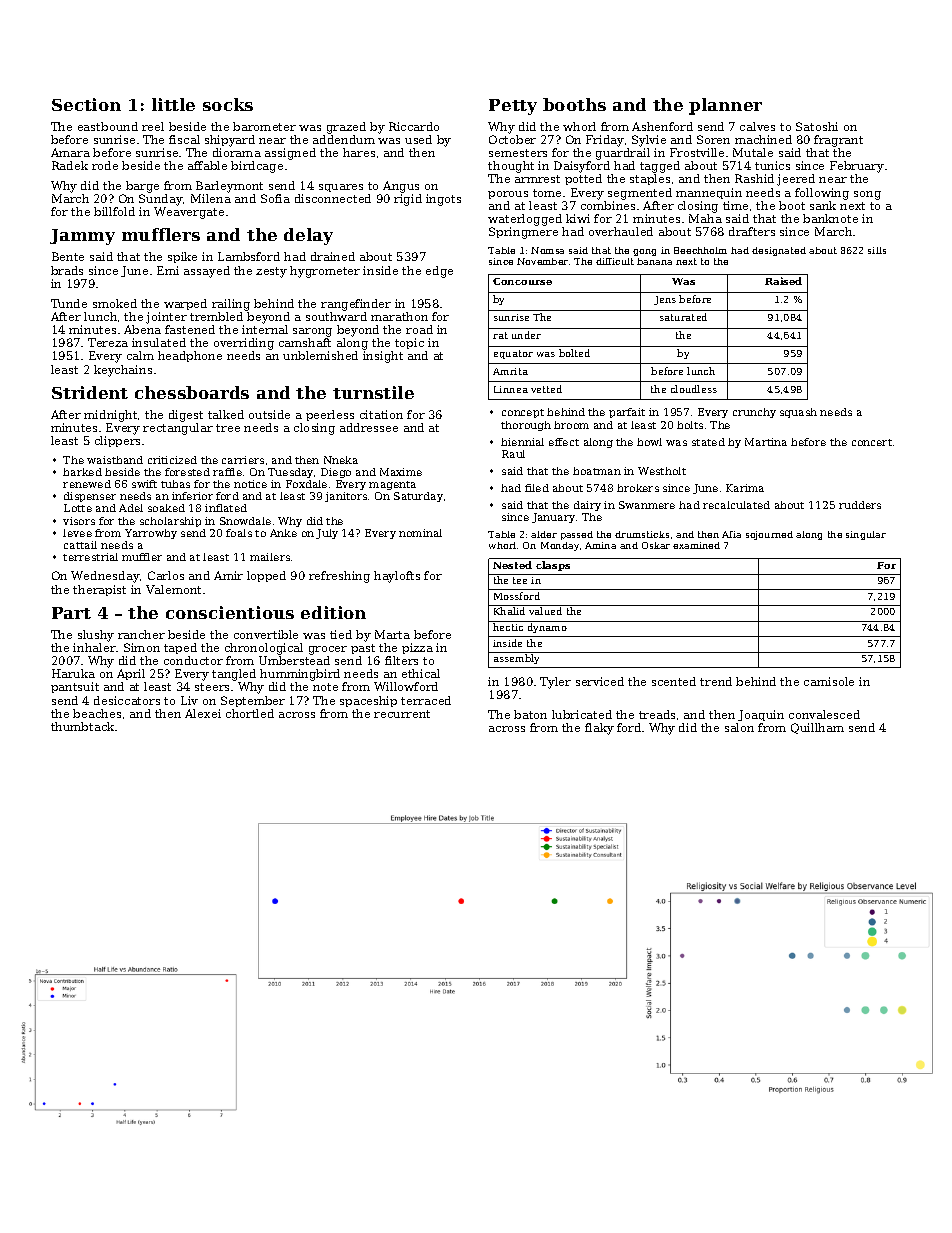 The image size is (952, 1233). Describe the element at coordinates (713, 139) in the screenshot. I see `Soren` at that location.
